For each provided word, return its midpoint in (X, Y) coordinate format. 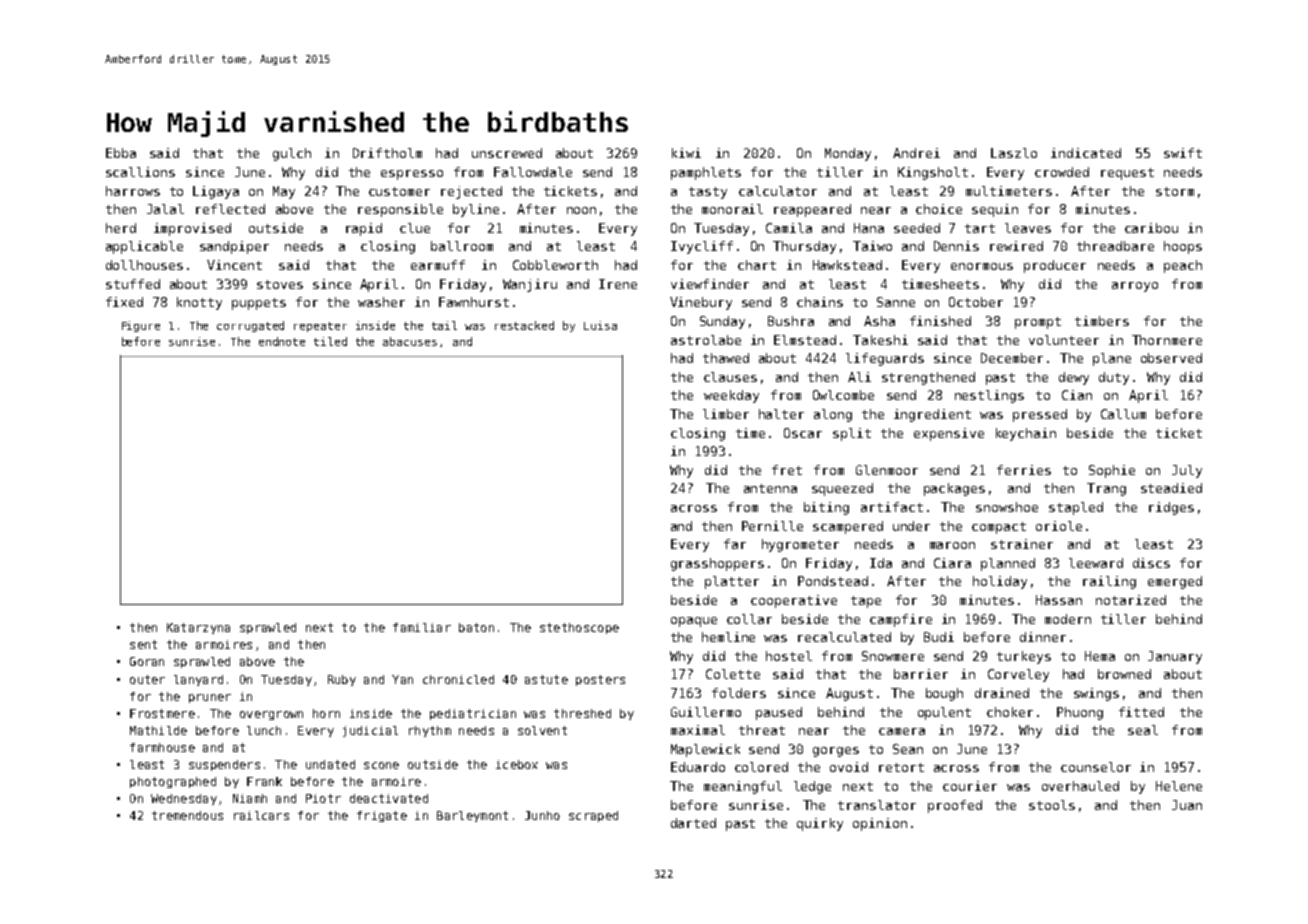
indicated (1086, 153)
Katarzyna (198, 628)
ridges (1171, 508)
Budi (939, 637)
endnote (282, 341)
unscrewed (507, 153)
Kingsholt (933, 173)
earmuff (438, 265)
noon (581, 210)
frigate (382, 816)
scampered (848, 527)
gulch (292, 154)
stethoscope (579, 628)
